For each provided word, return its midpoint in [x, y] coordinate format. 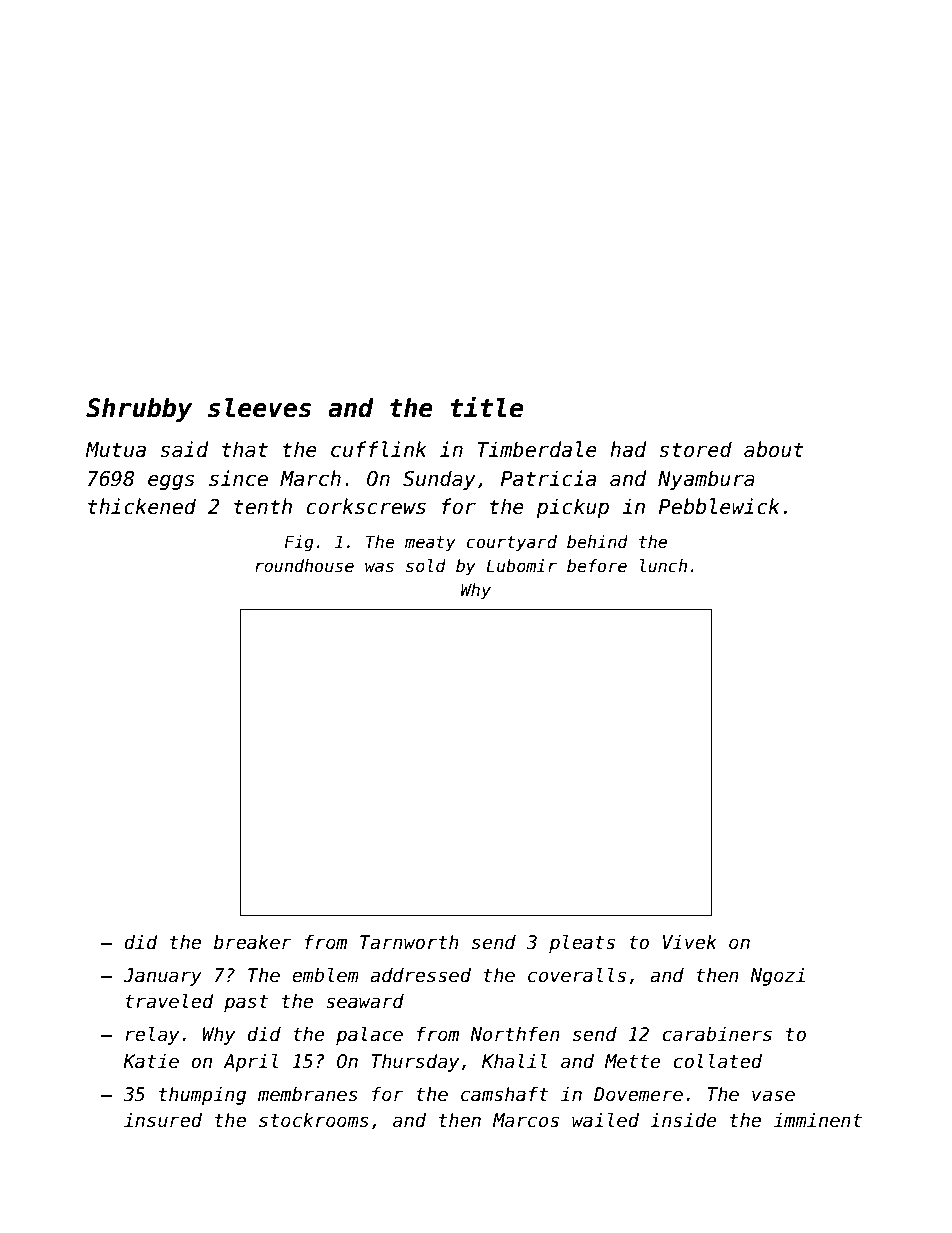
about [774, 449]
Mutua [115, 450]
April [250, 1062]
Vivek [690, 942]
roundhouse [304, 566]
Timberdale [537, 449]
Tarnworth [409, 942]
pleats [582, 943]
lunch [663, 566]
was [379, 567]
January [162, 977]
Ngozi [777, 977]
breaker [253, 942]
